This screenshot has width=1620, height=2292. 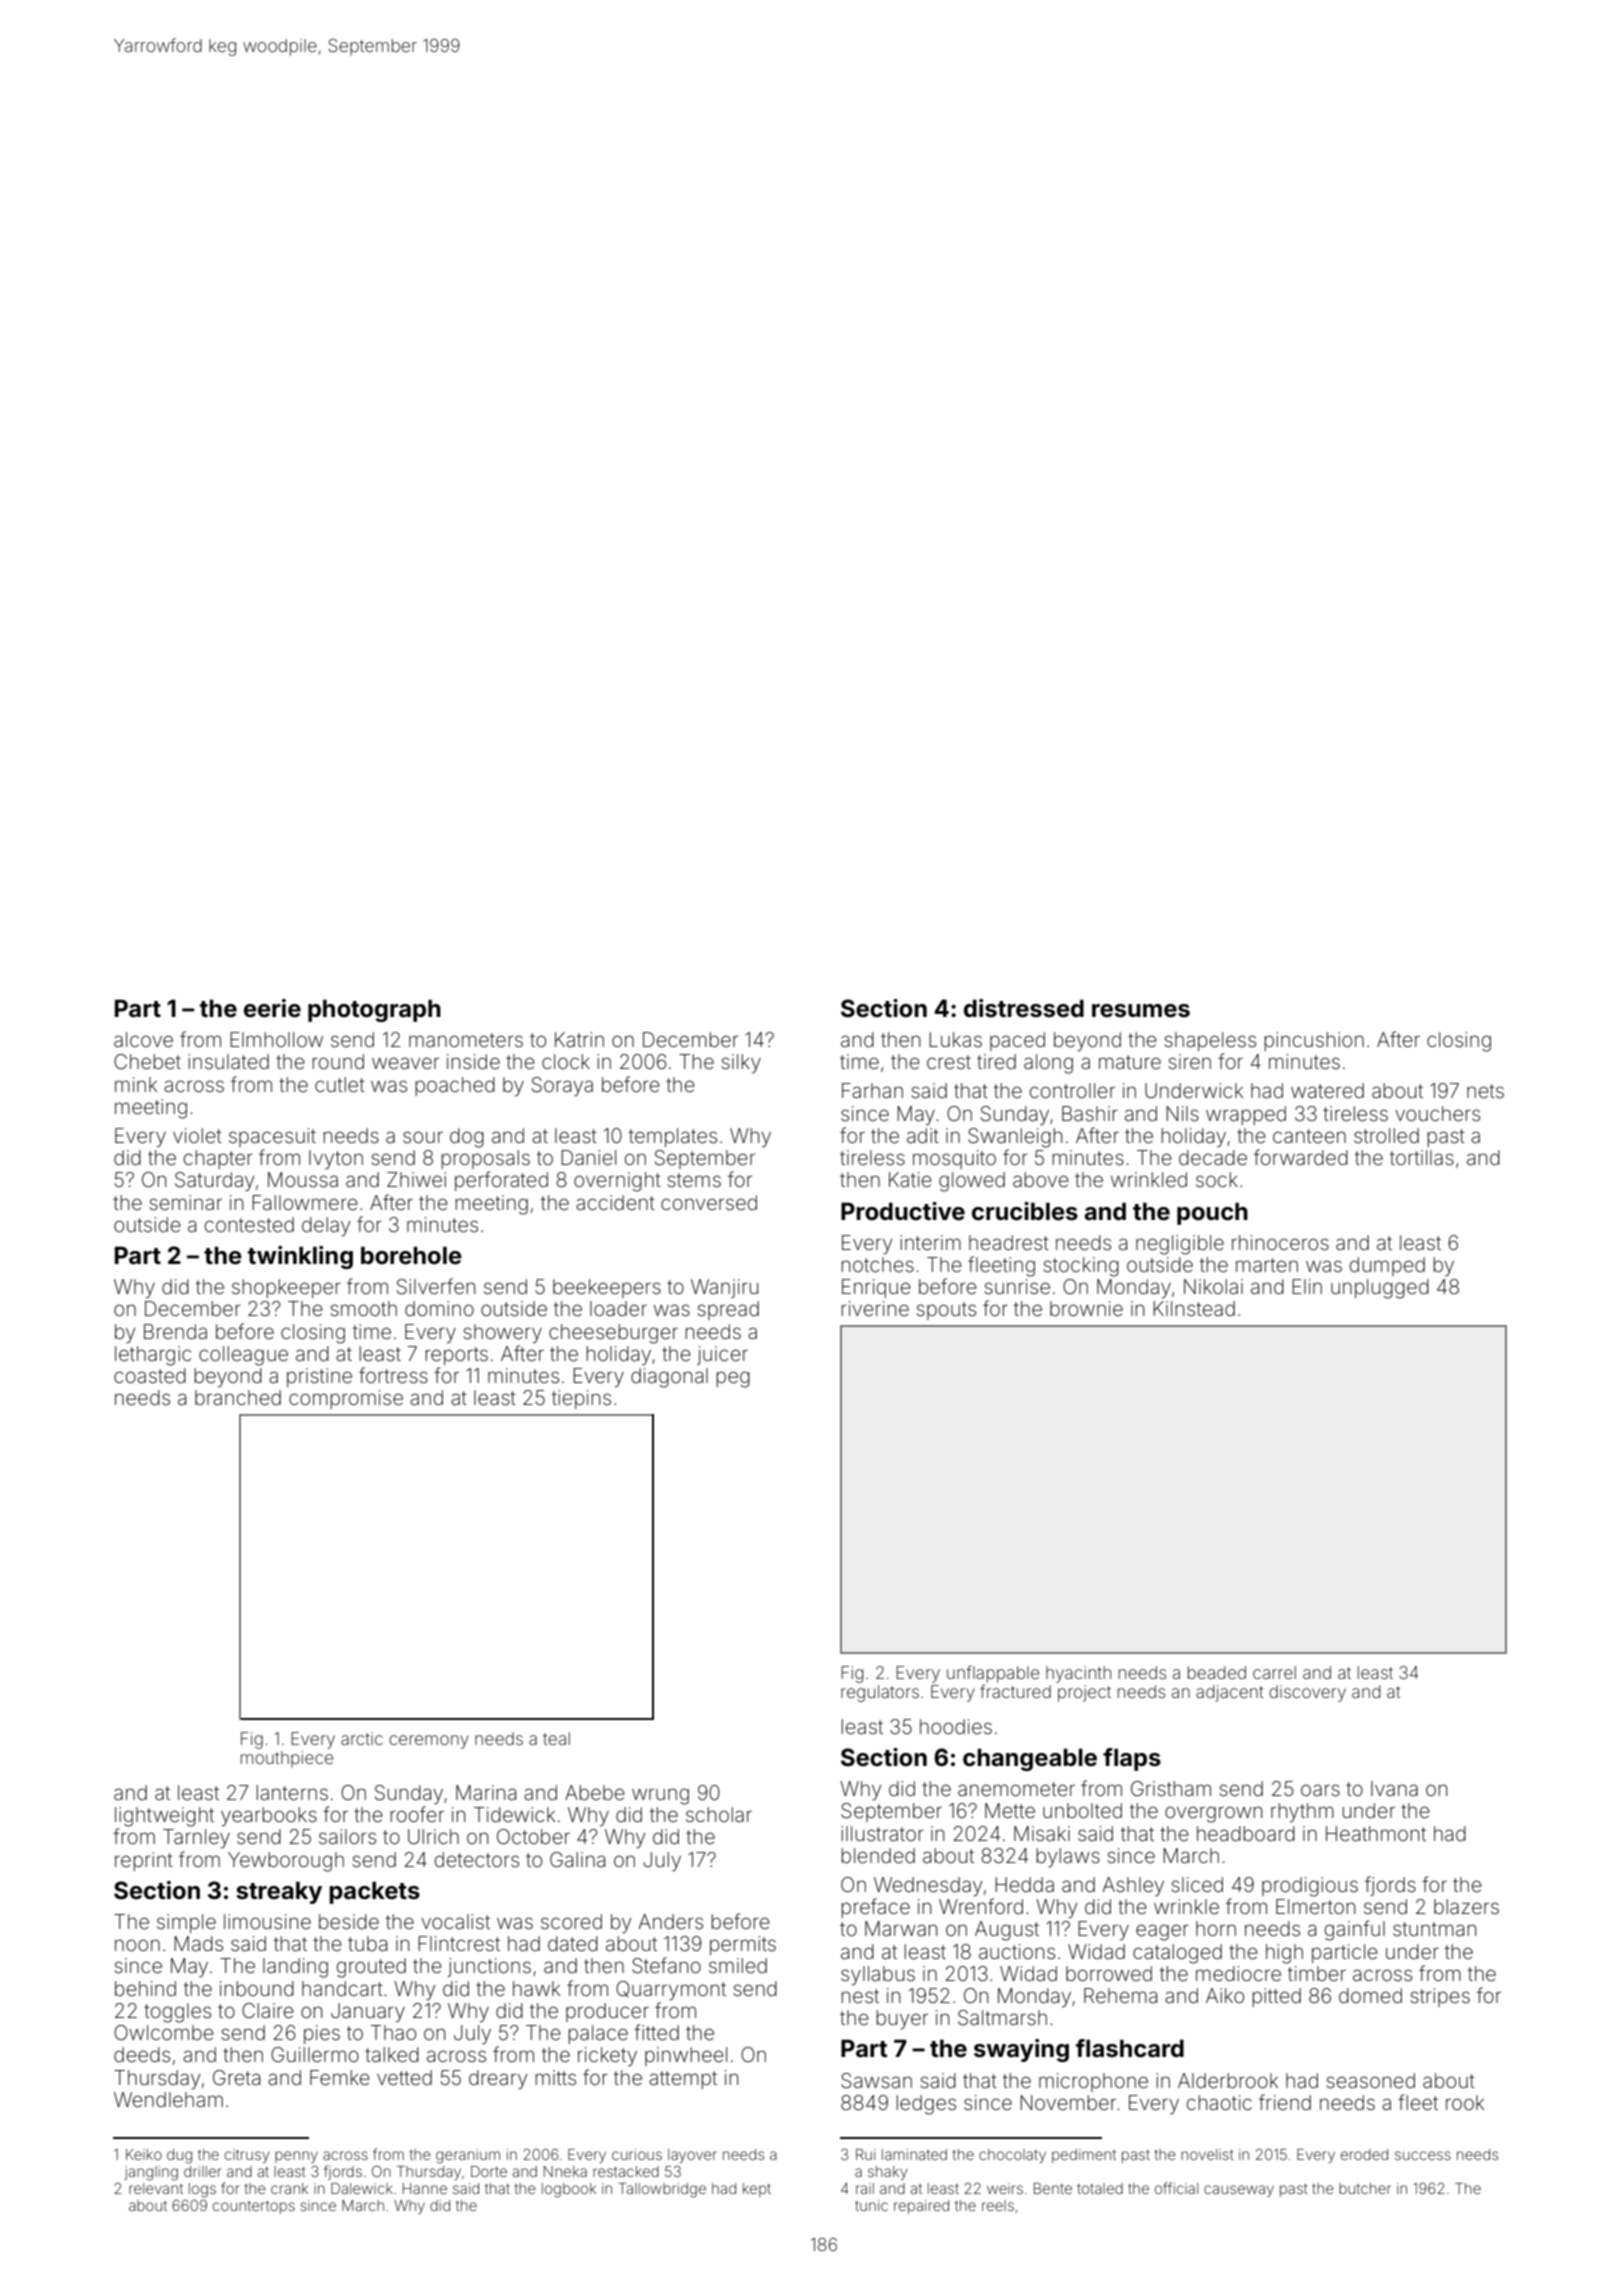 I want to click on colleague, so click(x=243, y=1356).
